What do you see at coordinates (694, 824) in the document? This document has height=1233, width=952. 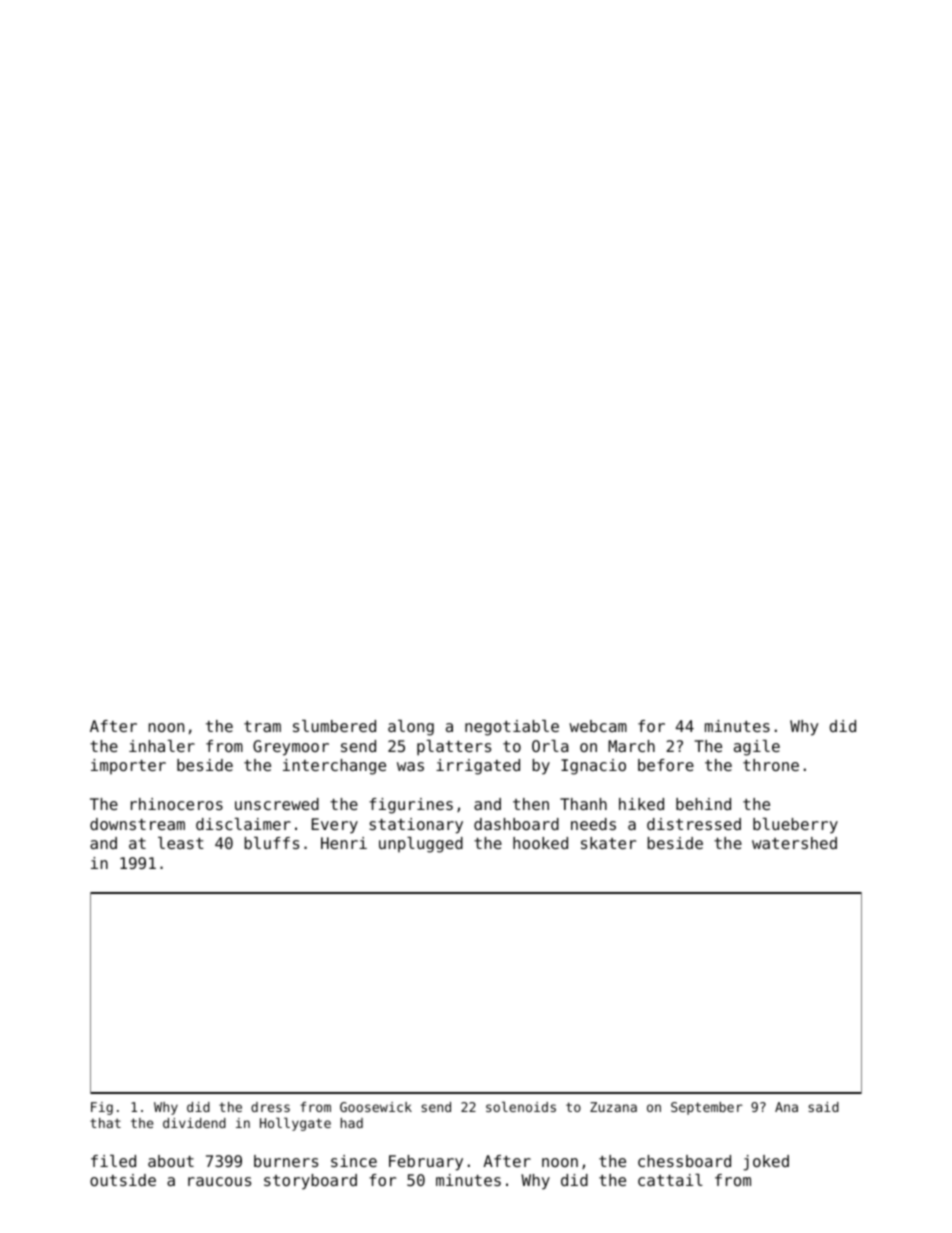 I see `distressed` at bounding box center [694, 824].
